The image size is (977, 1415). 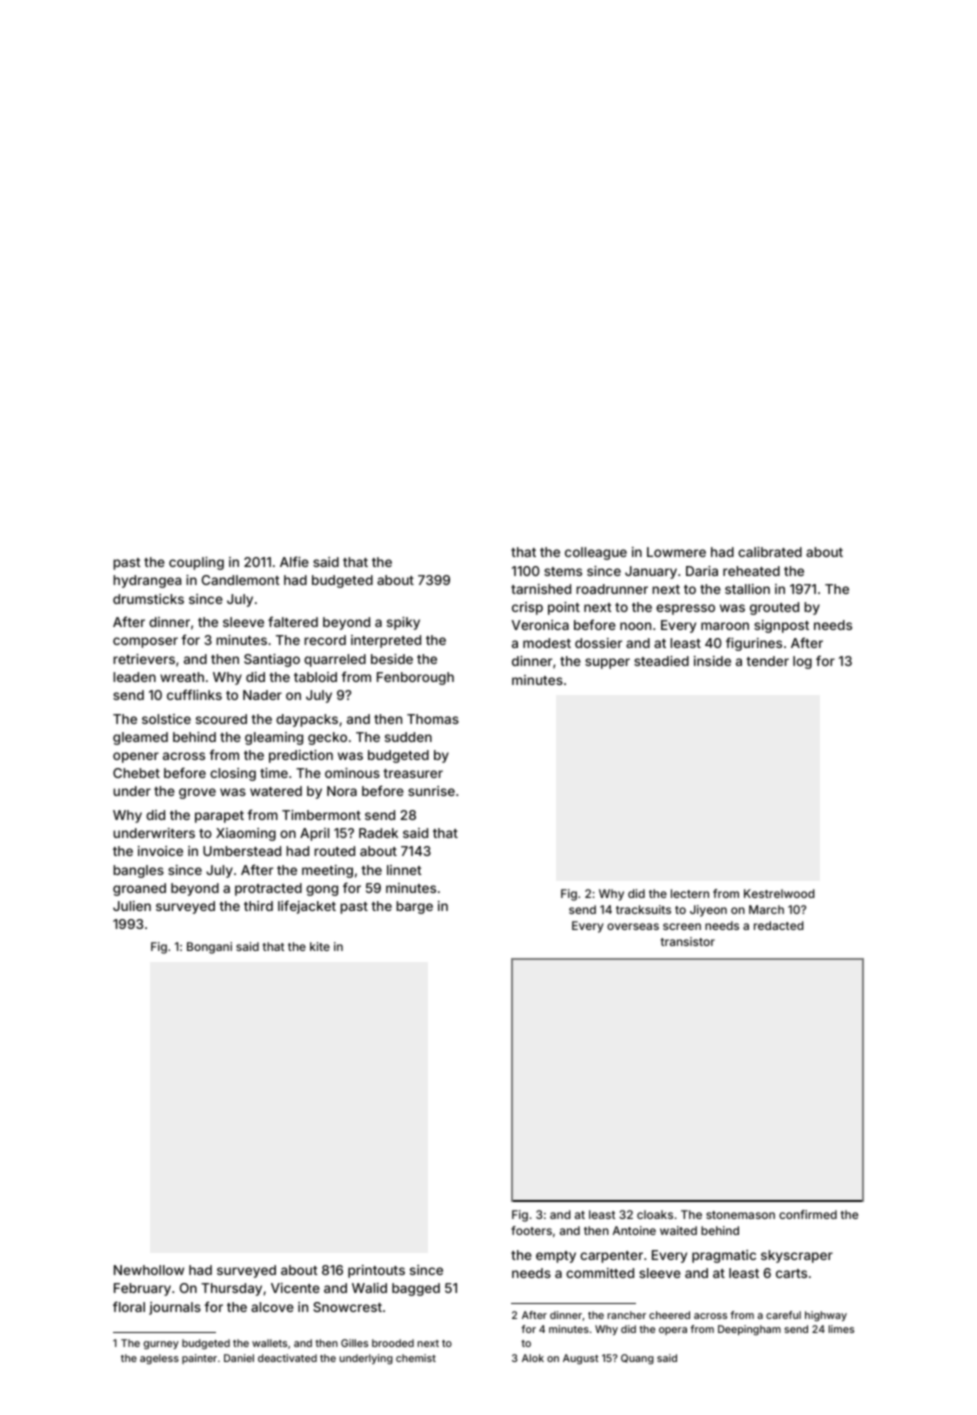 What do you see at coordinates (633, 926) in the document?
I see `overseas` at bounding box center [633, 926].
